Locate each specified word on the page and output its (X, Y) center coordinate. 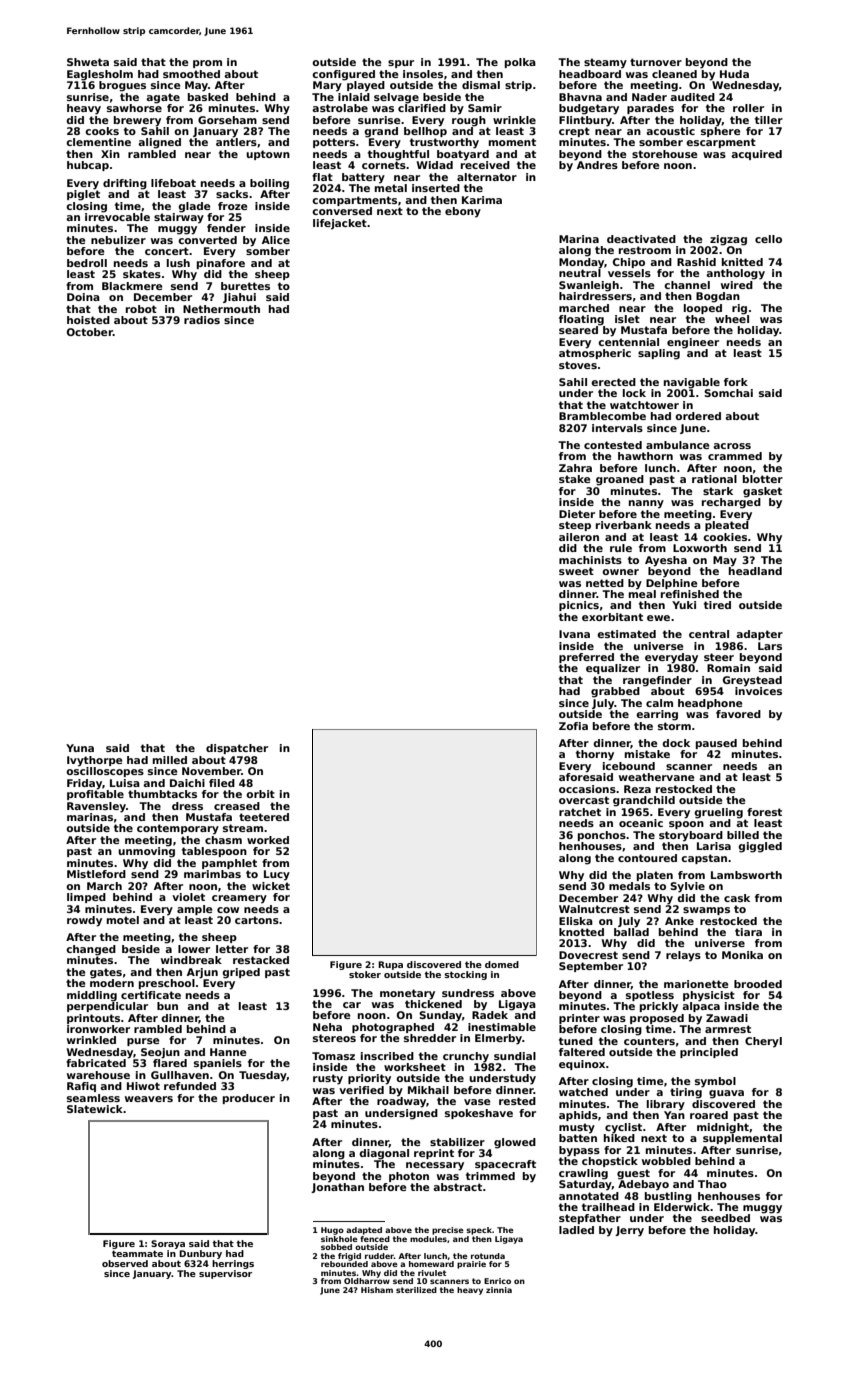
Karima (482, 200)
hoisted (88, 320)
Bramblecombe (602, 416)
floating (581, 320)
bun (167, 1006)
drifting (125, 184)
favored (738, 714)
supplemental (742, 1139)
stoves (578, 365)
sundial (515, 1056)
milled (170, 760)
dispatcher (237, 749)
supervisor (225, 1274)
